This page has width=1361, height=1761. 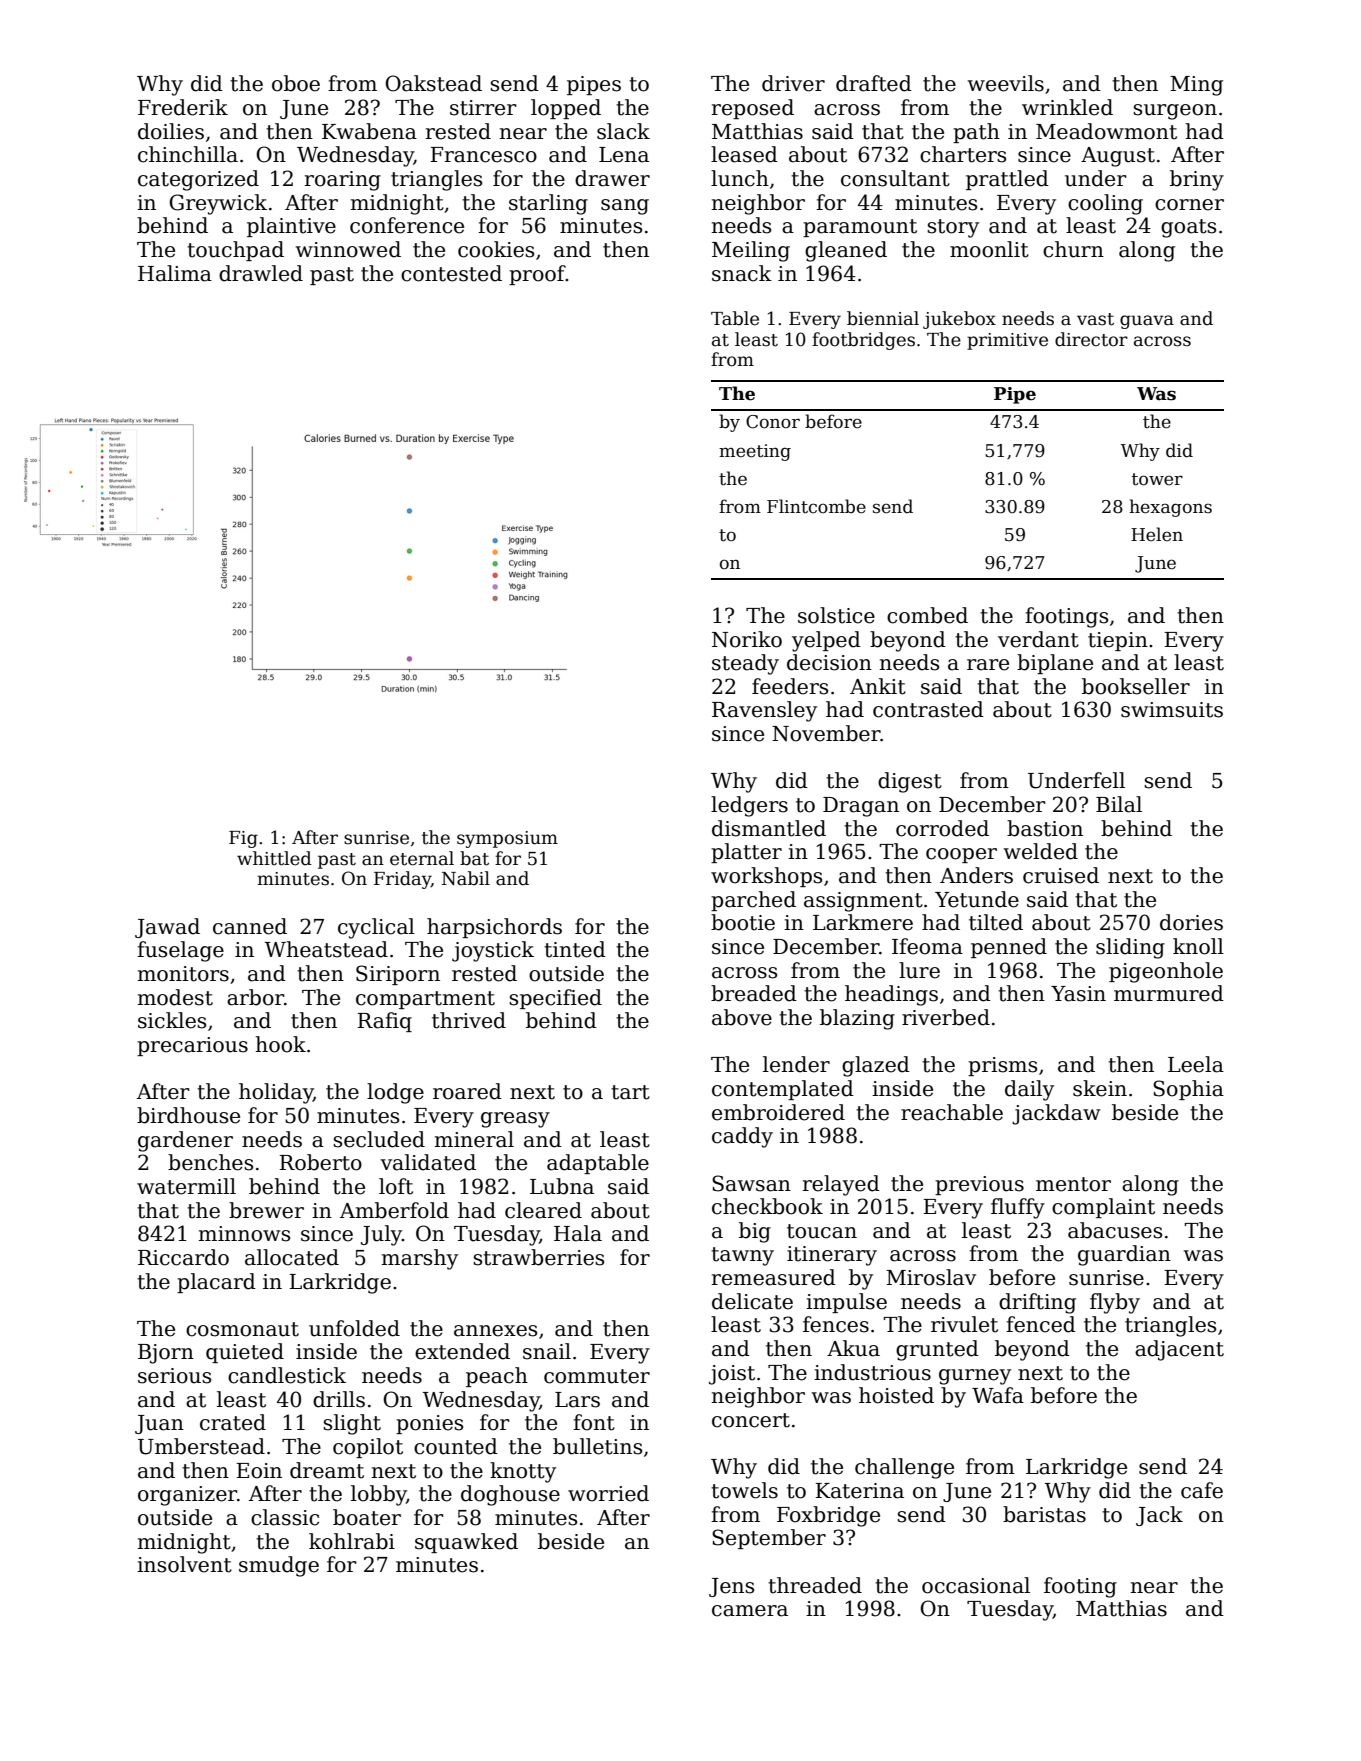 I want to click on kohlrabi, so click(x=352, y=1541).
